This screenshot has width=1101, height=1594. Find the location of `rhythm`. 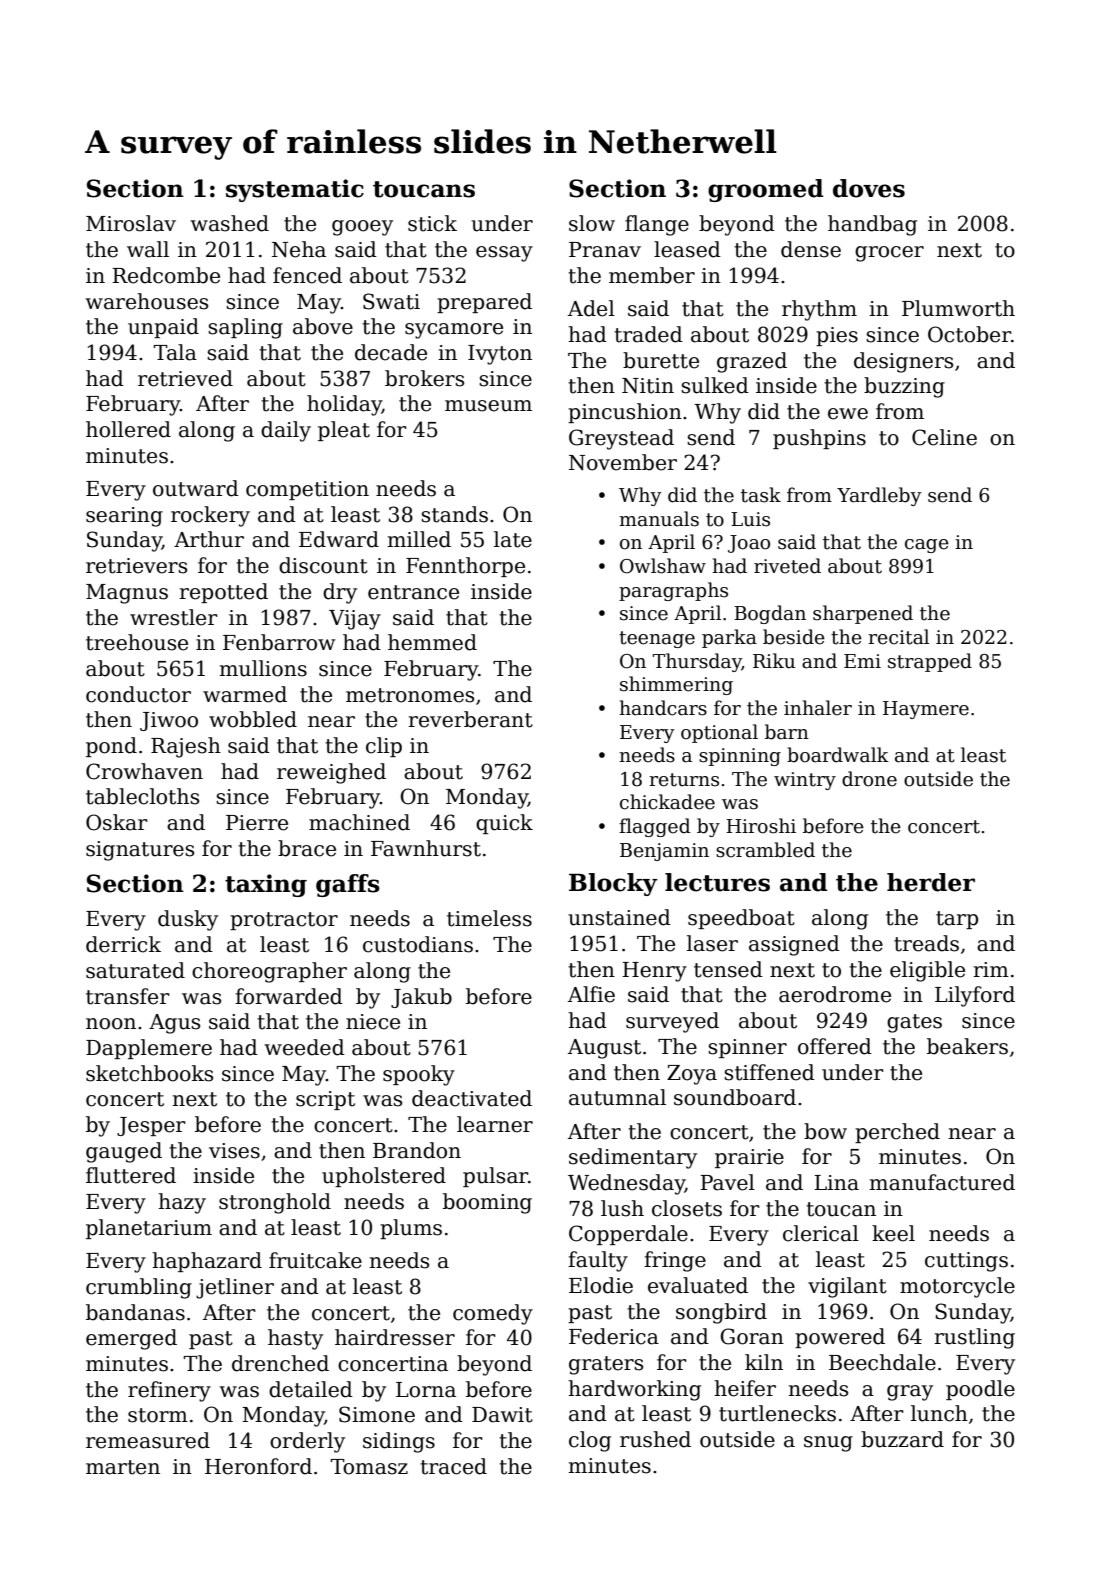

rhythm is located at coordinates (819, 310).
